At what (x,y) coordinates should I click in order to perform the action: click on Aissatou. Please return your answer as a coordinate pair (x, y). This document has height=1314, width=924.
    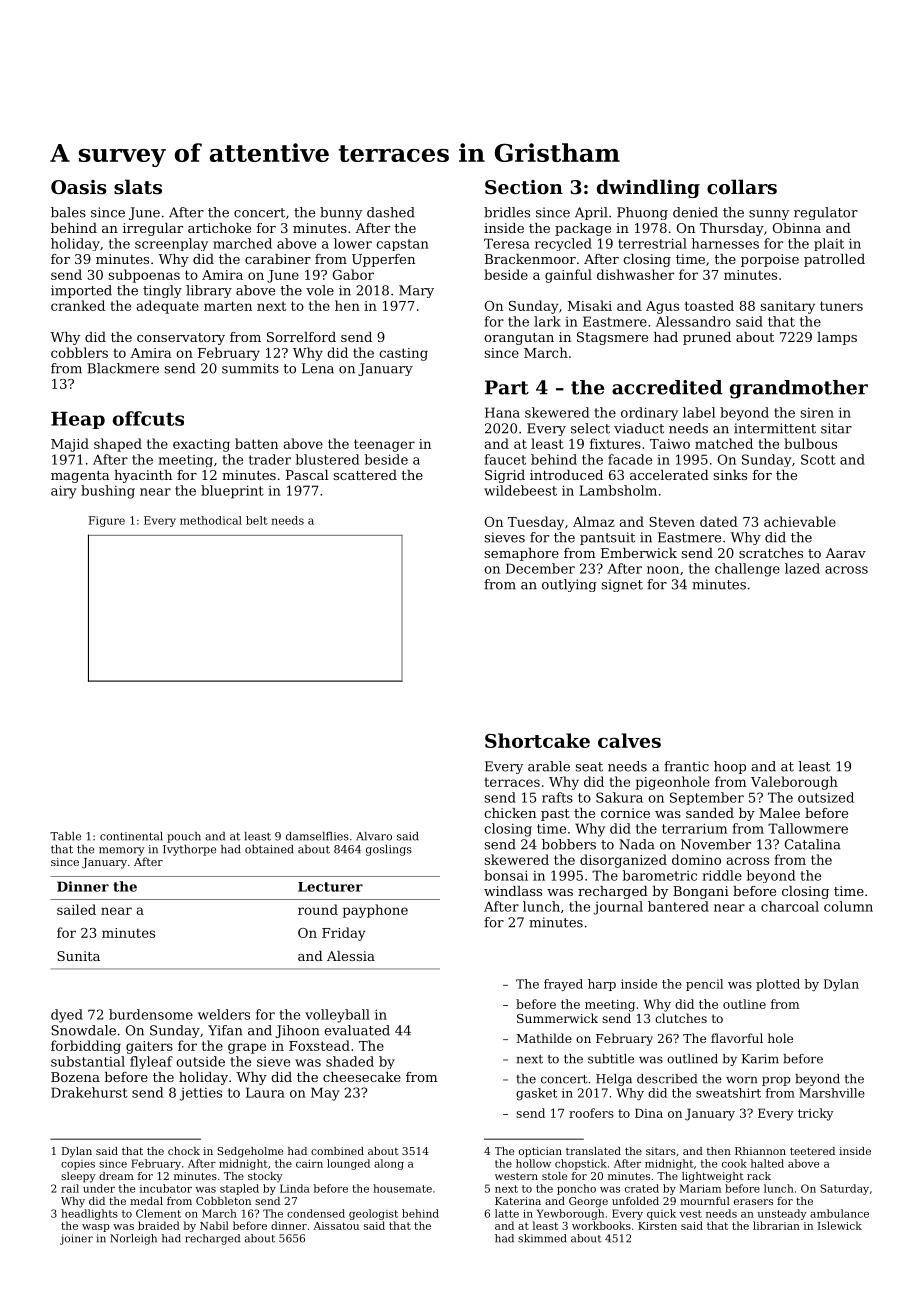
    Looking at the image, I should click on (336, 1226).
